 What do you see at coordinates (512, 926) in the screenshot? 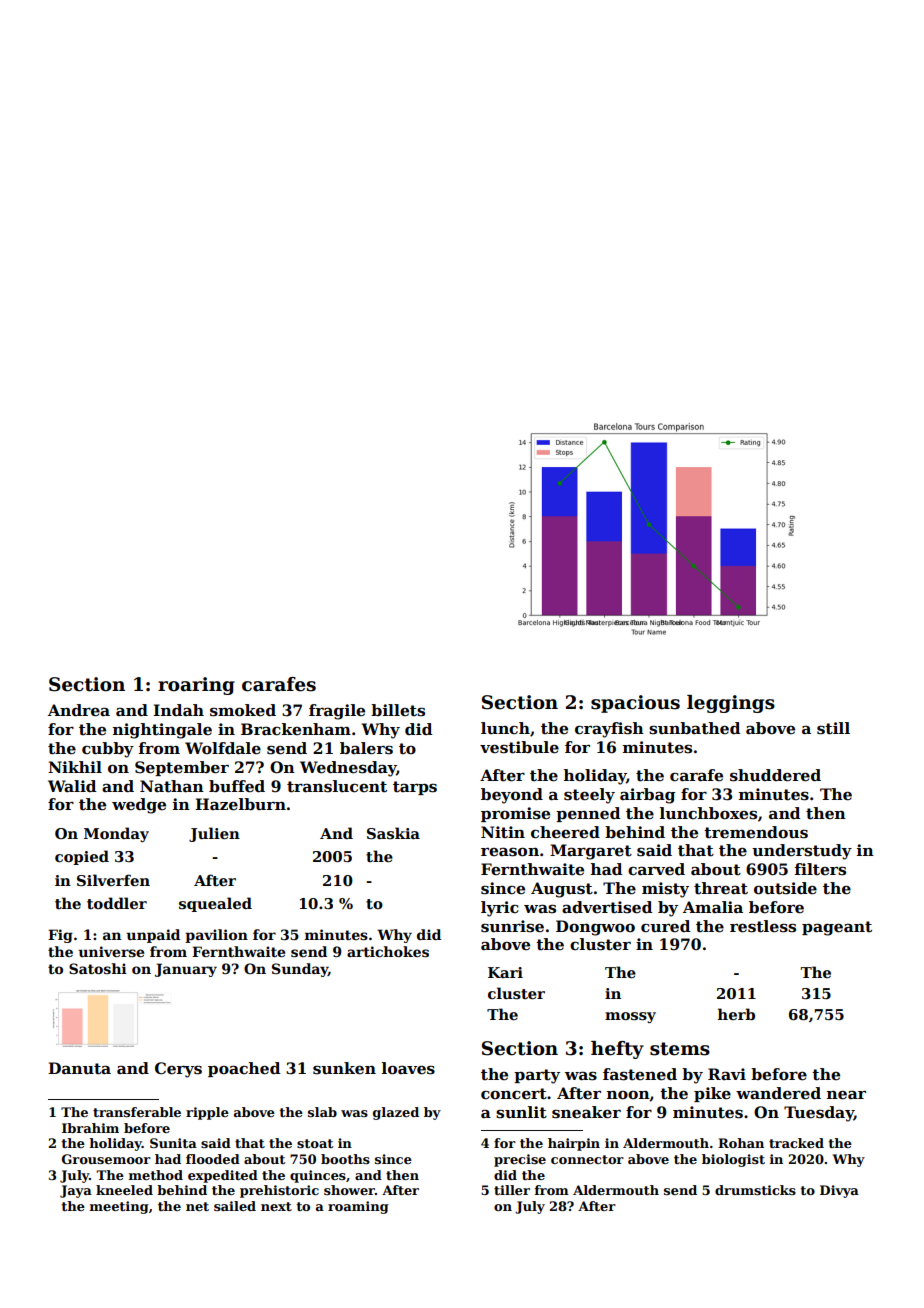
I see `sunrise` at bounding box center [512, 926].
